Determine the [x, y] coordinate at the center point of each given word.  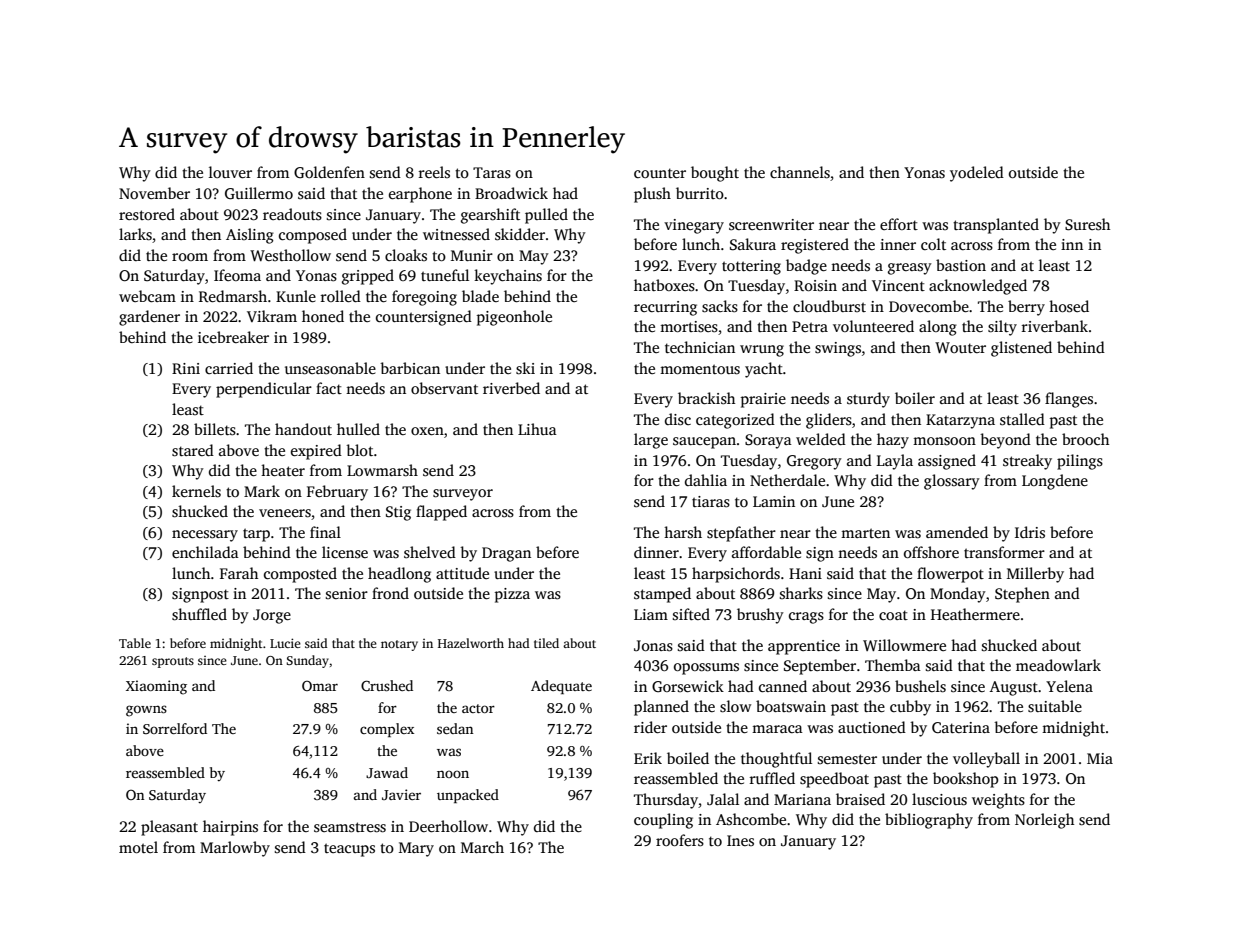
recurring [665, 308]
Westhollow [290, 255]
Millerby [1035, 575]
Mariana [802, 799]
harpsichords [736, 575]
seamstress [350, 827]
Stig [398, 513]
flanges [1069, 400]
